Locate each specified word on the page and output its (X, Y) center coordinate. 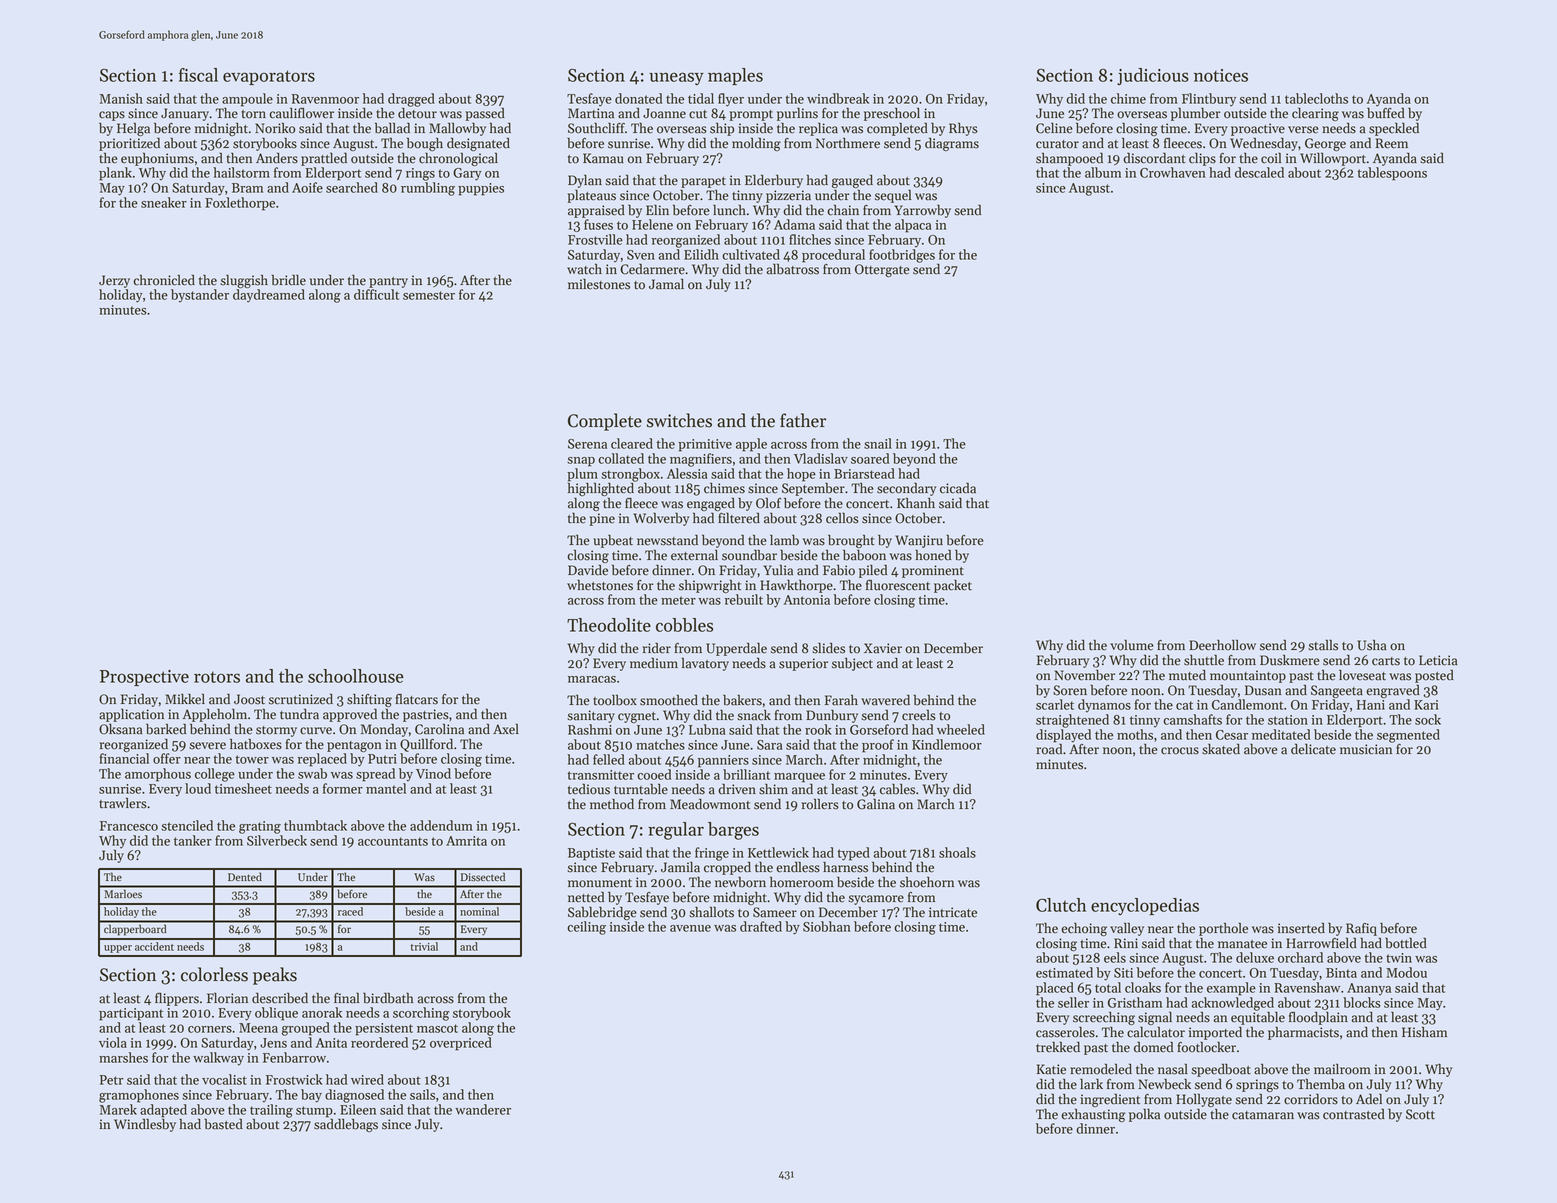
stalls (1323, 645)
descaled (1259, 172)
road (1049, 749)
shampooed (1069, 159)
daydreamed (269, 296)
